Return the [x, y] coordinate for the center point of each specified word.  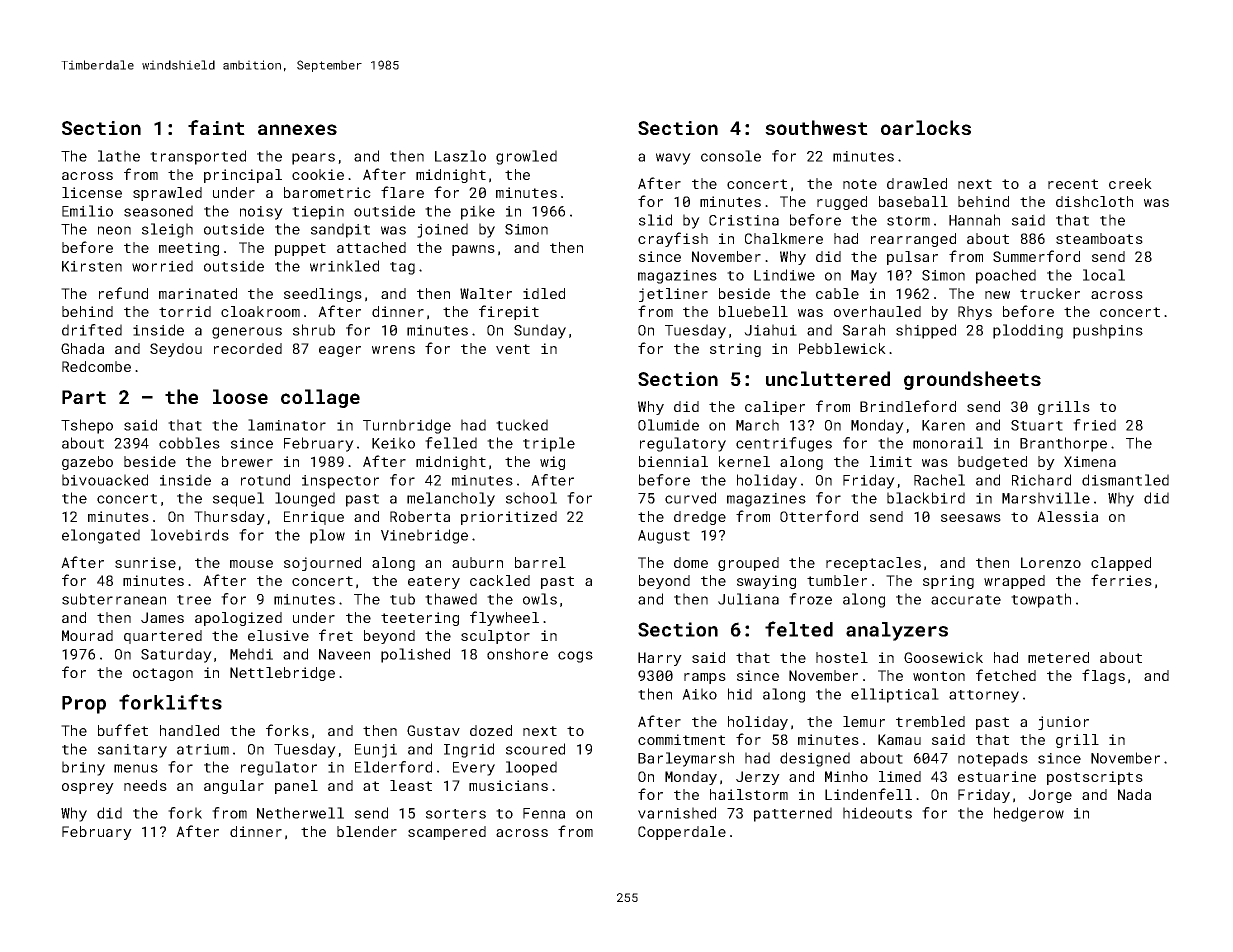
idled [544, 293]
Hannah [974, 220]
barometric [327, 192]
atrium [203, 749]
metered [1058, 657]
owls [540, 599]
